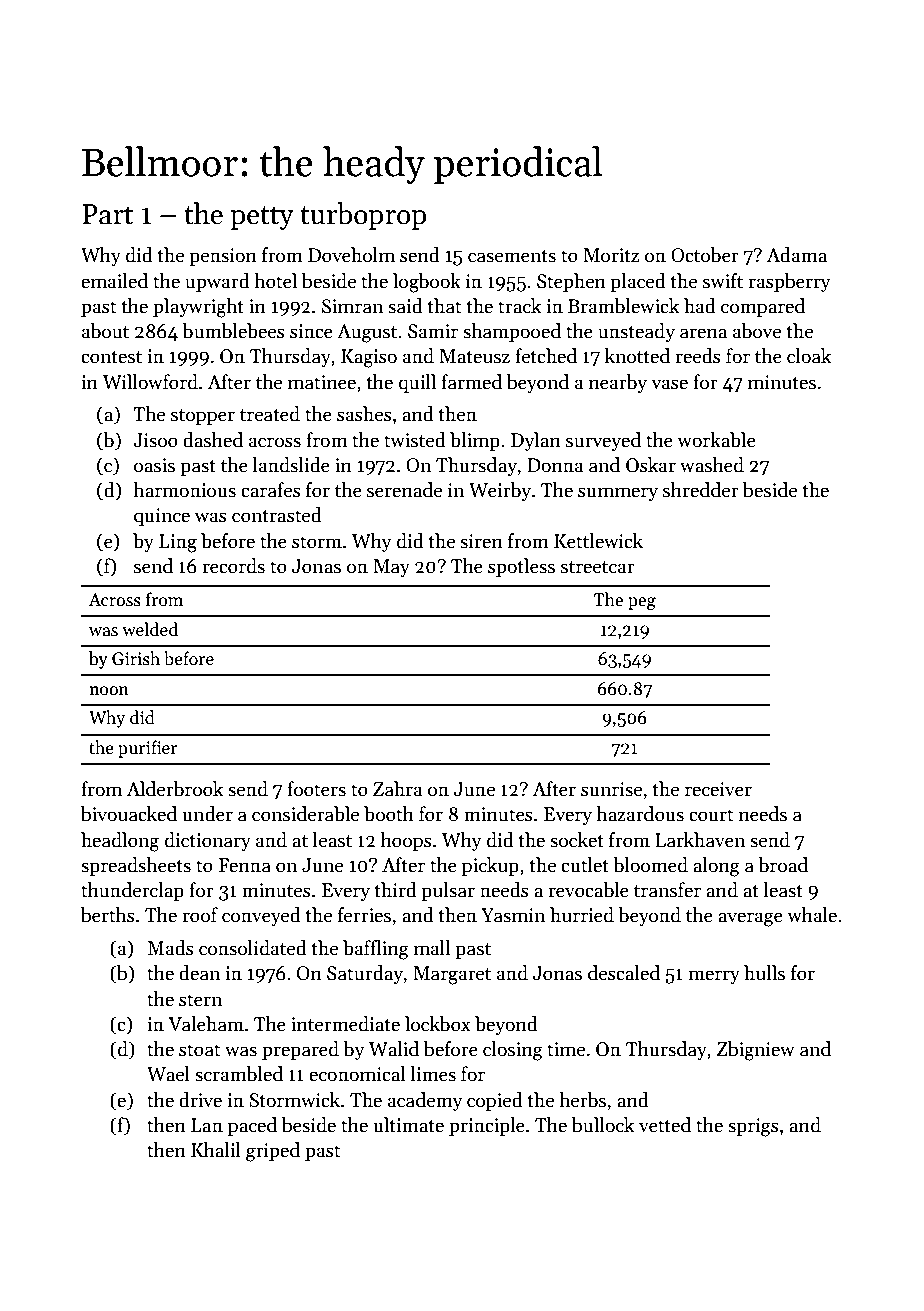 The height and width of the image is (1311, 924). What do you see at coordinates (475, 441) in the image?
I see `blimp` at bounding box center [475, 441].
